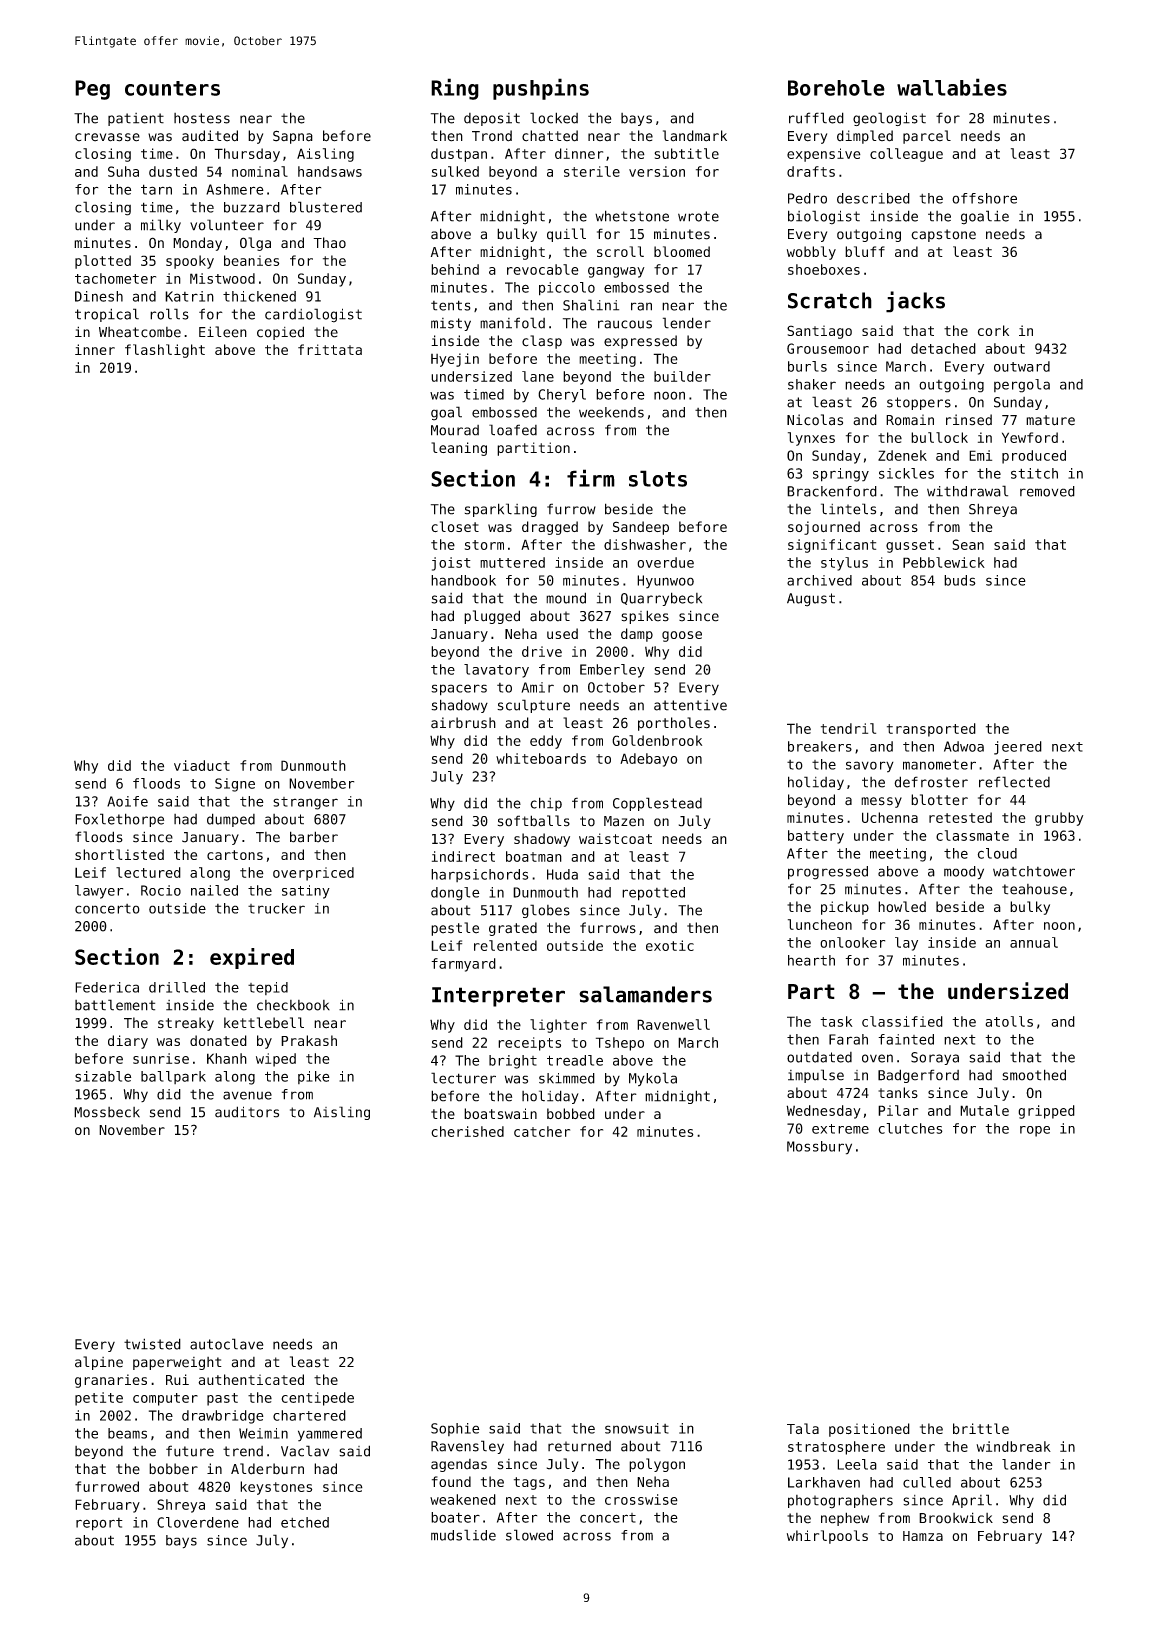 This screenshot has height=1649, width=1166. What do you see at coordinates (165, 351) in the screenshot?
I see `flashlight` at bounding box center [165, 351].
